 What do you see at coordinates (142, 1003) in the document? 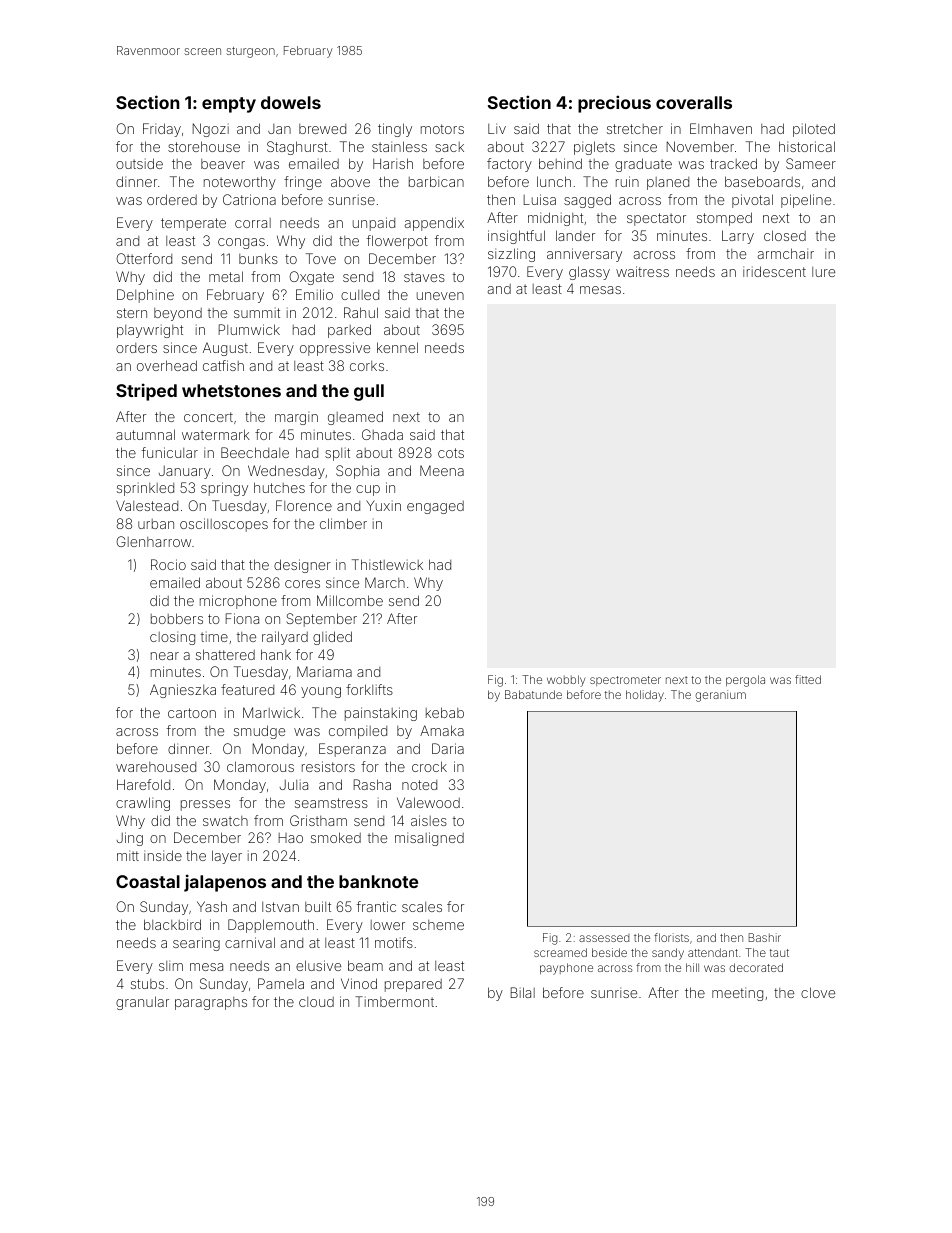
I see `granular` at bounding box center [142, 1003].
